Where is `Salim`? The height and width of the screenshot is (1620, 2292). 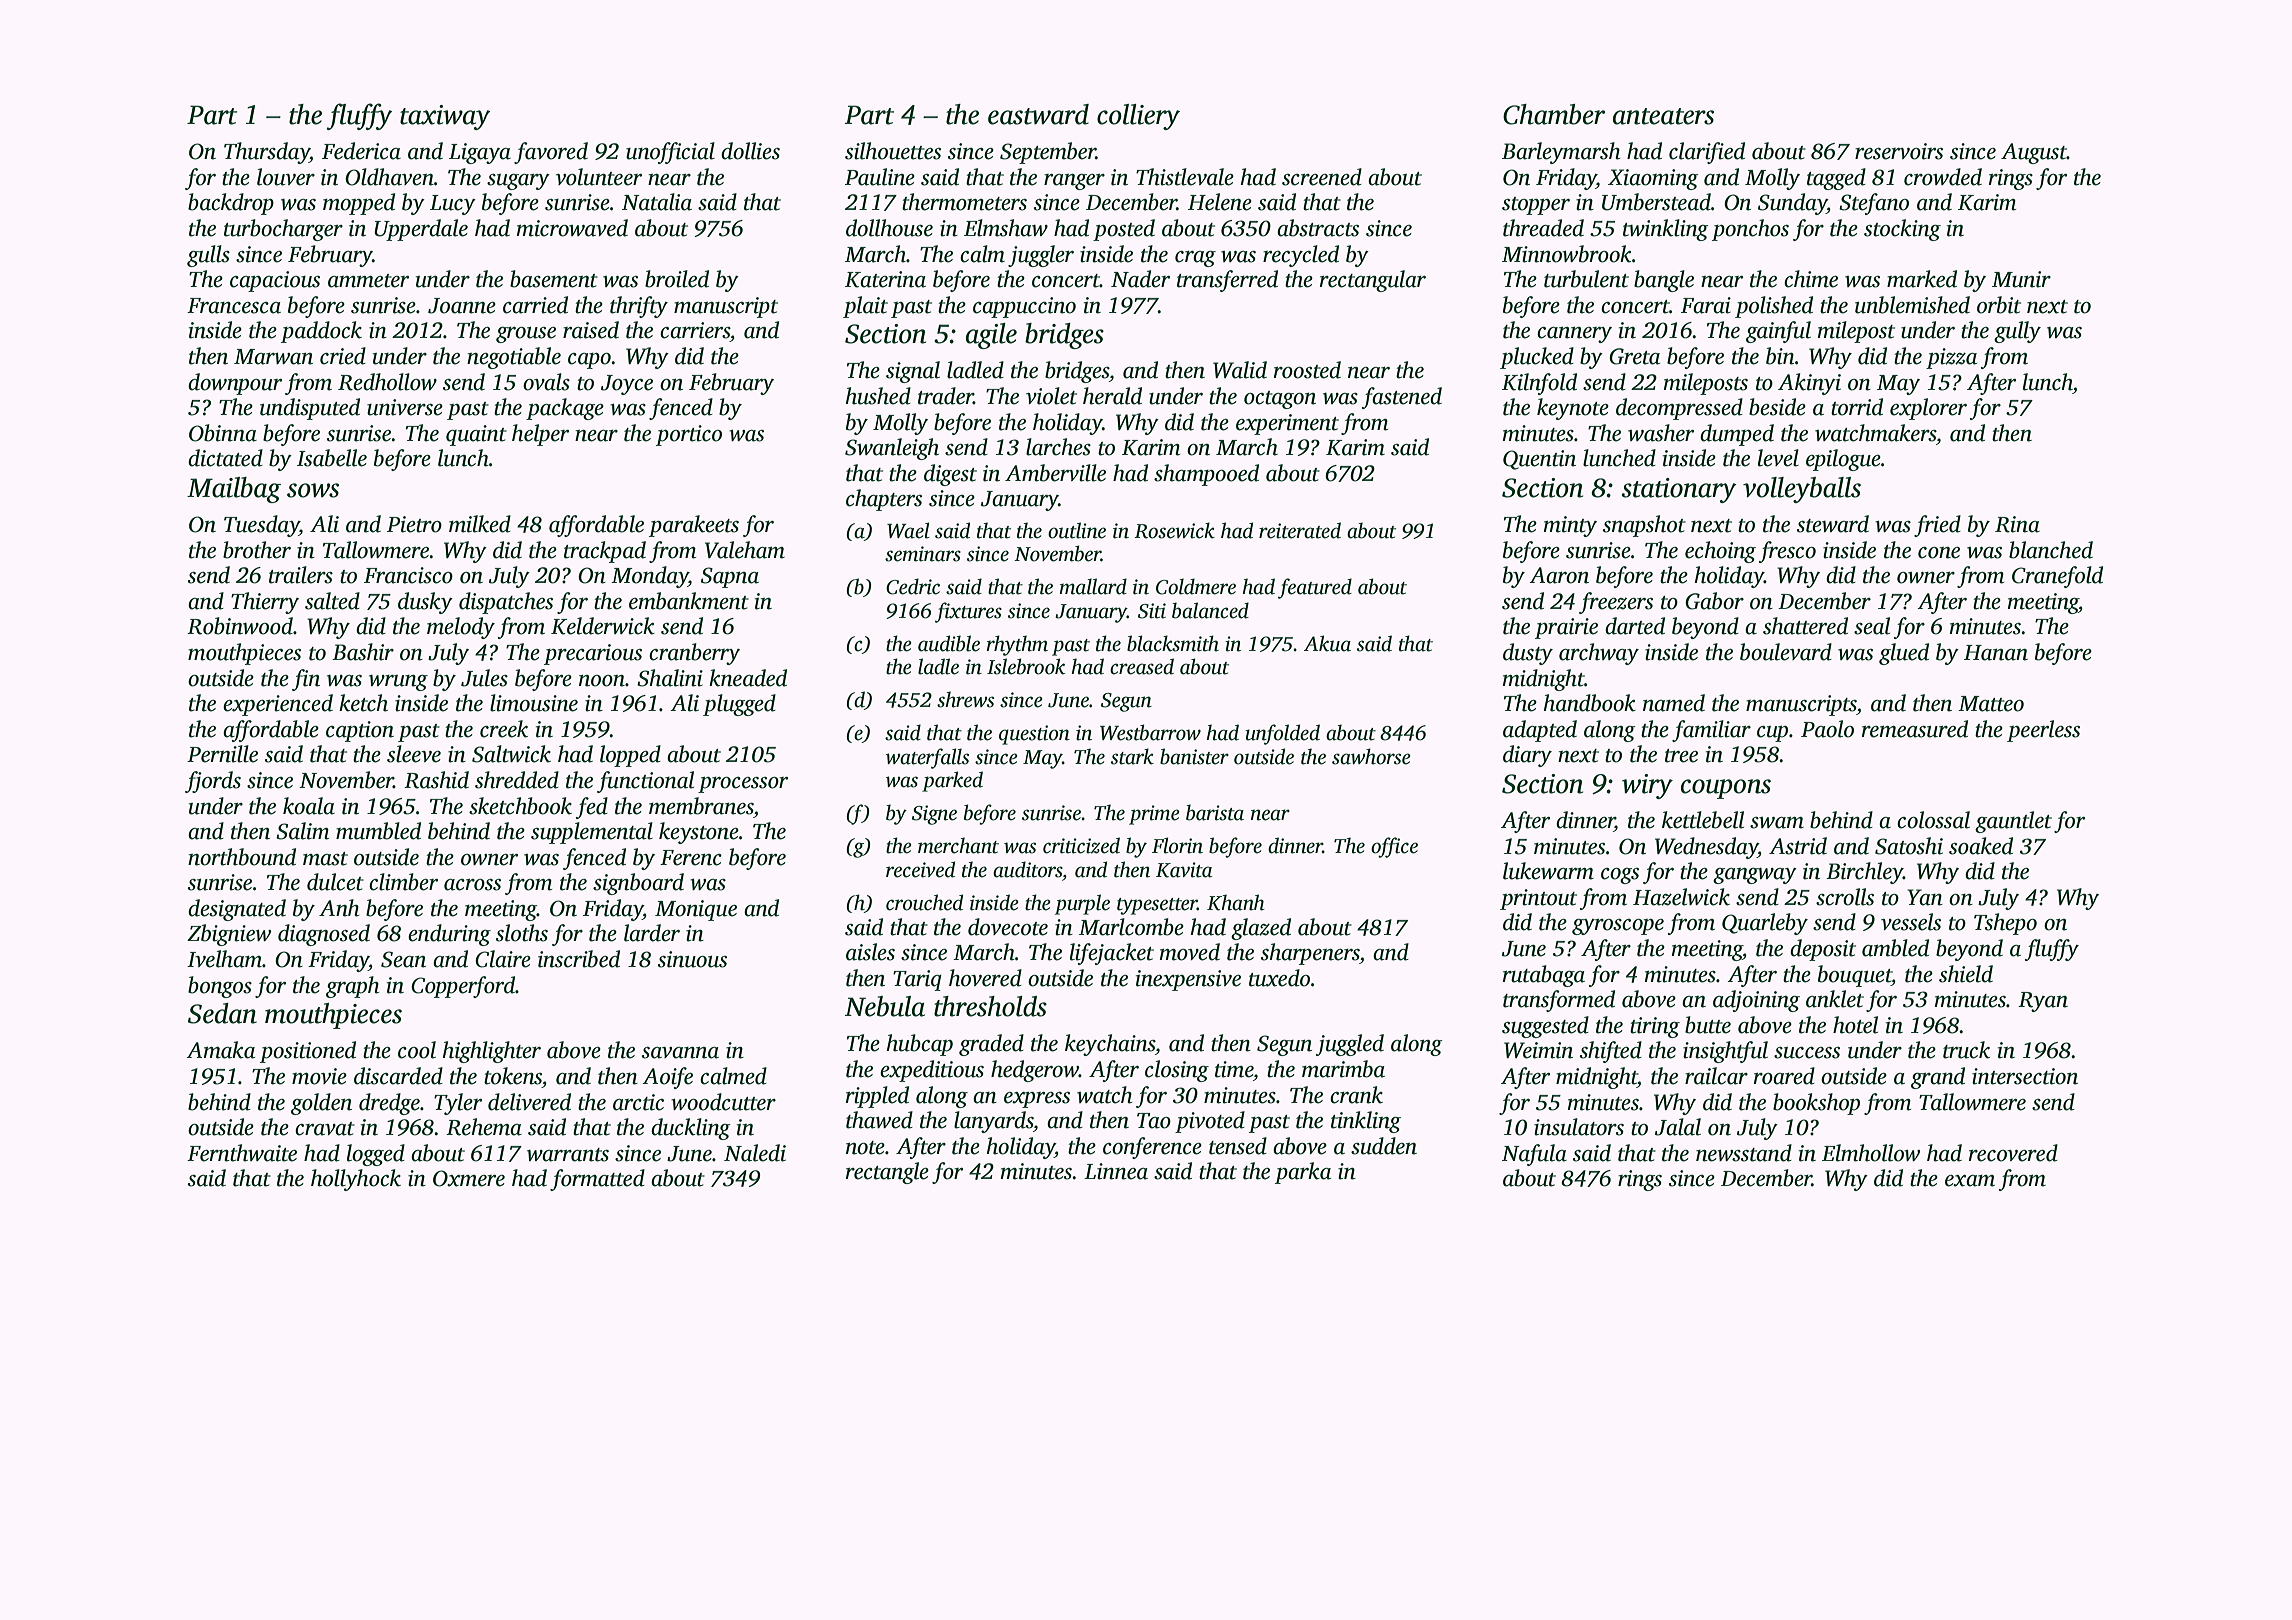 Salim is located at coordinates (302, 831).
